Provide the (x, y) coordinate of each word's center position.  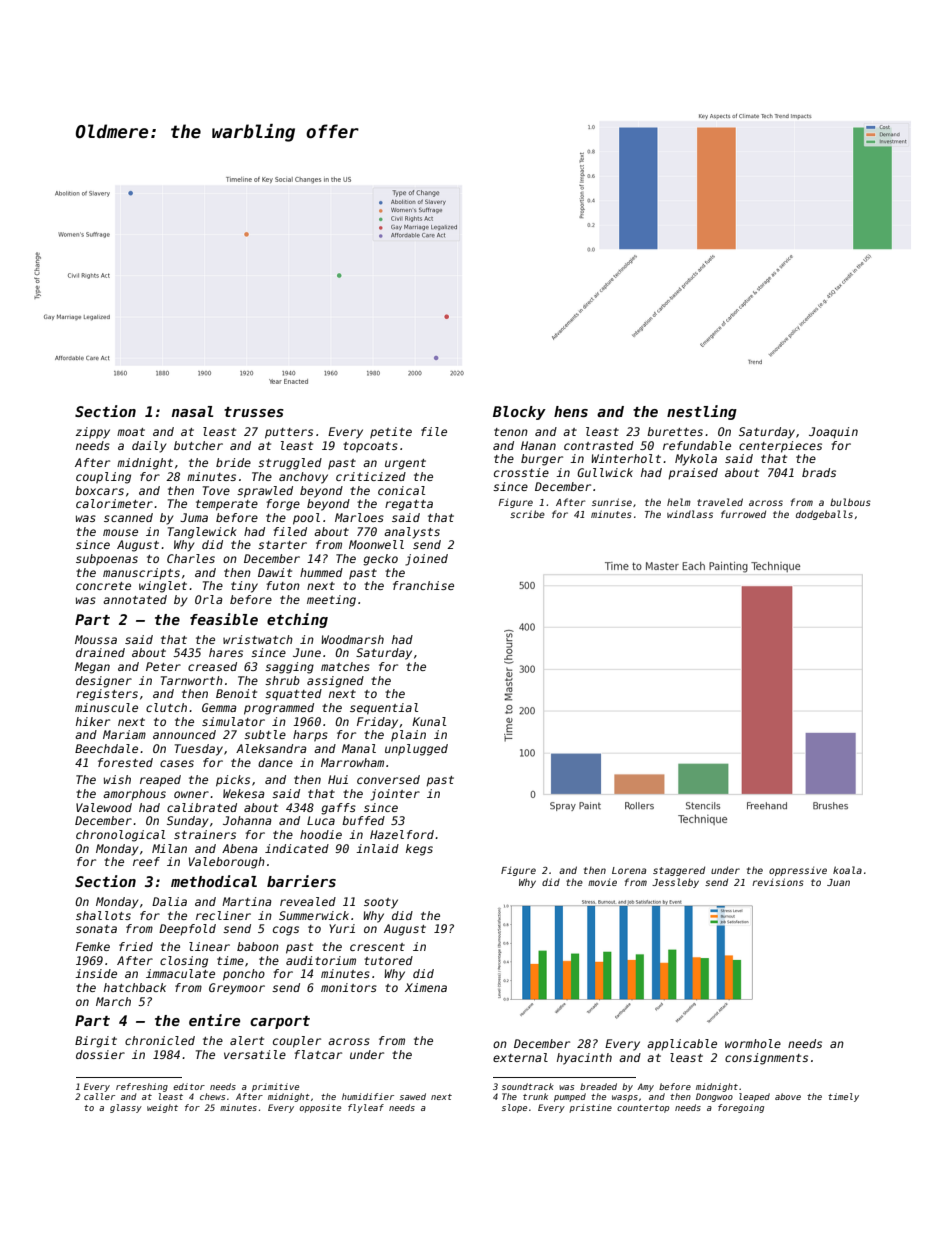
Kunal (429, 721)
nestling (702, 412)
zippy (93, 433)
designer (104, 682)
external (520, 1057)
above (788, 1096)
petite (391, 433)
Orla (209, 599)
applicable (682, 1045)
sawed (413, 1096)
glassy (126, 1108)
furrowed (743, 514)
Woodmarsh (352, 639)
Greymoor (237, 989)
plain (408, 736)
